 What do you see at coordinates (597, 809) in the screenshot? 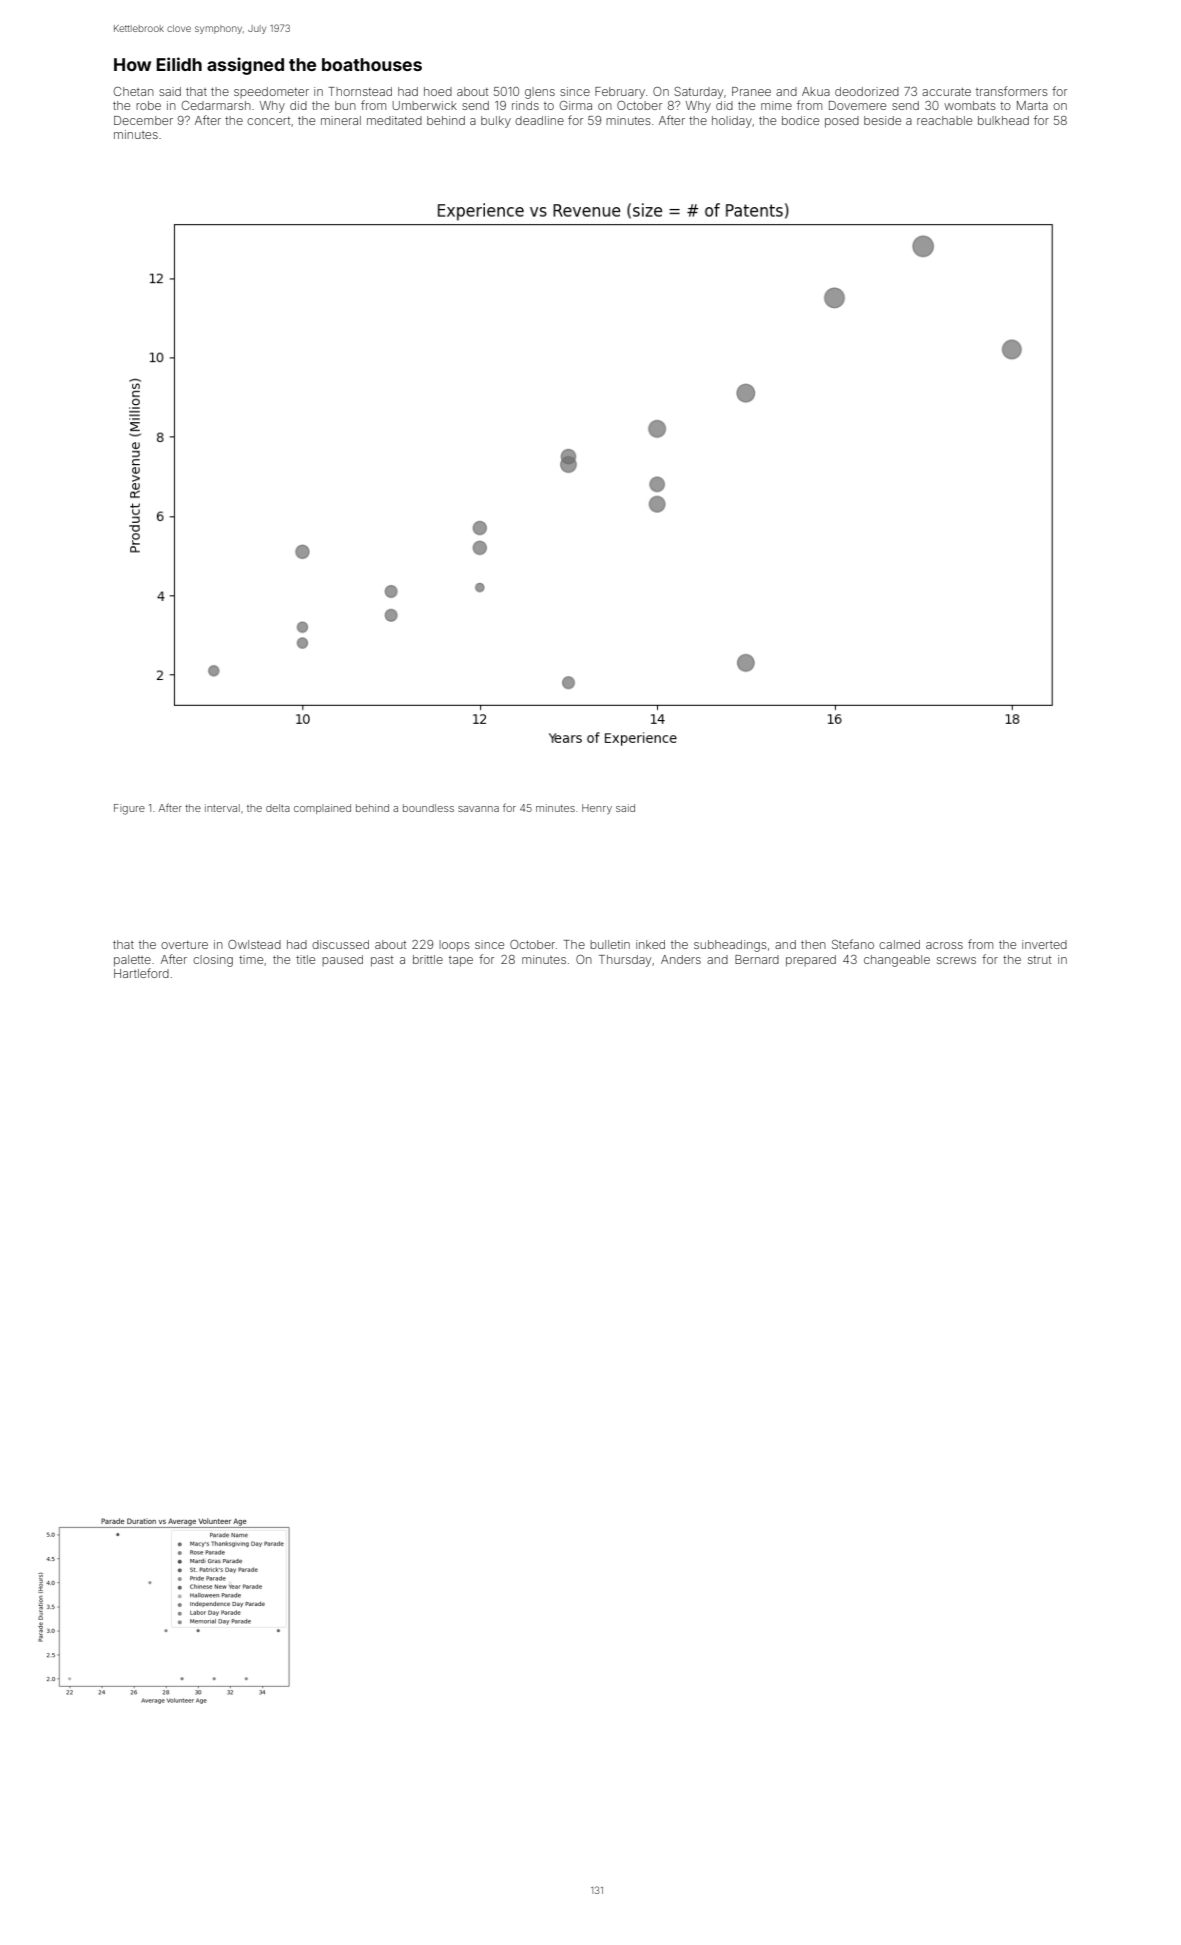
I see `Henry` at bounding box center [597, 809].
